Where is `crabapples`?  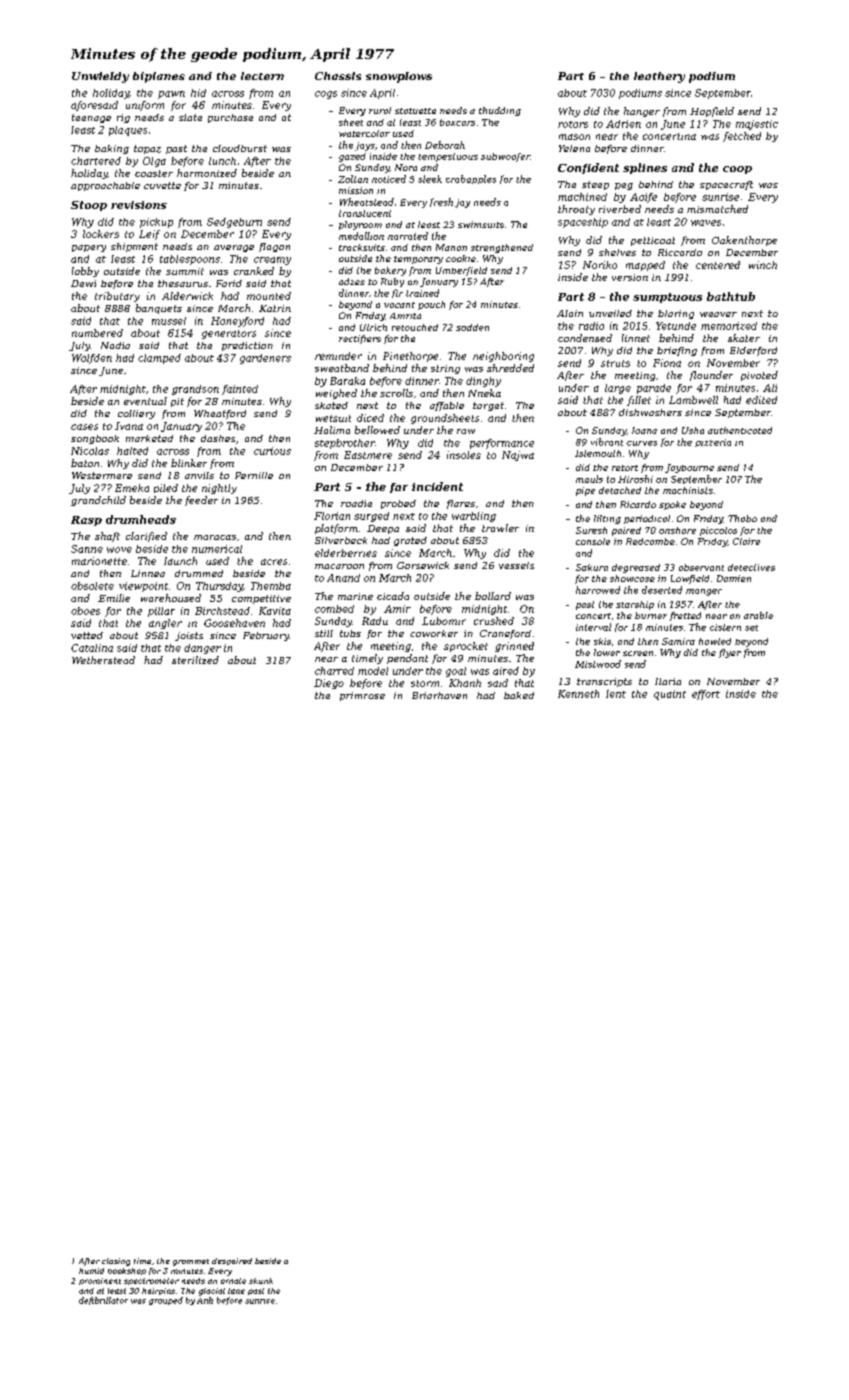 crabapples is located at coordinates (471, 179).
